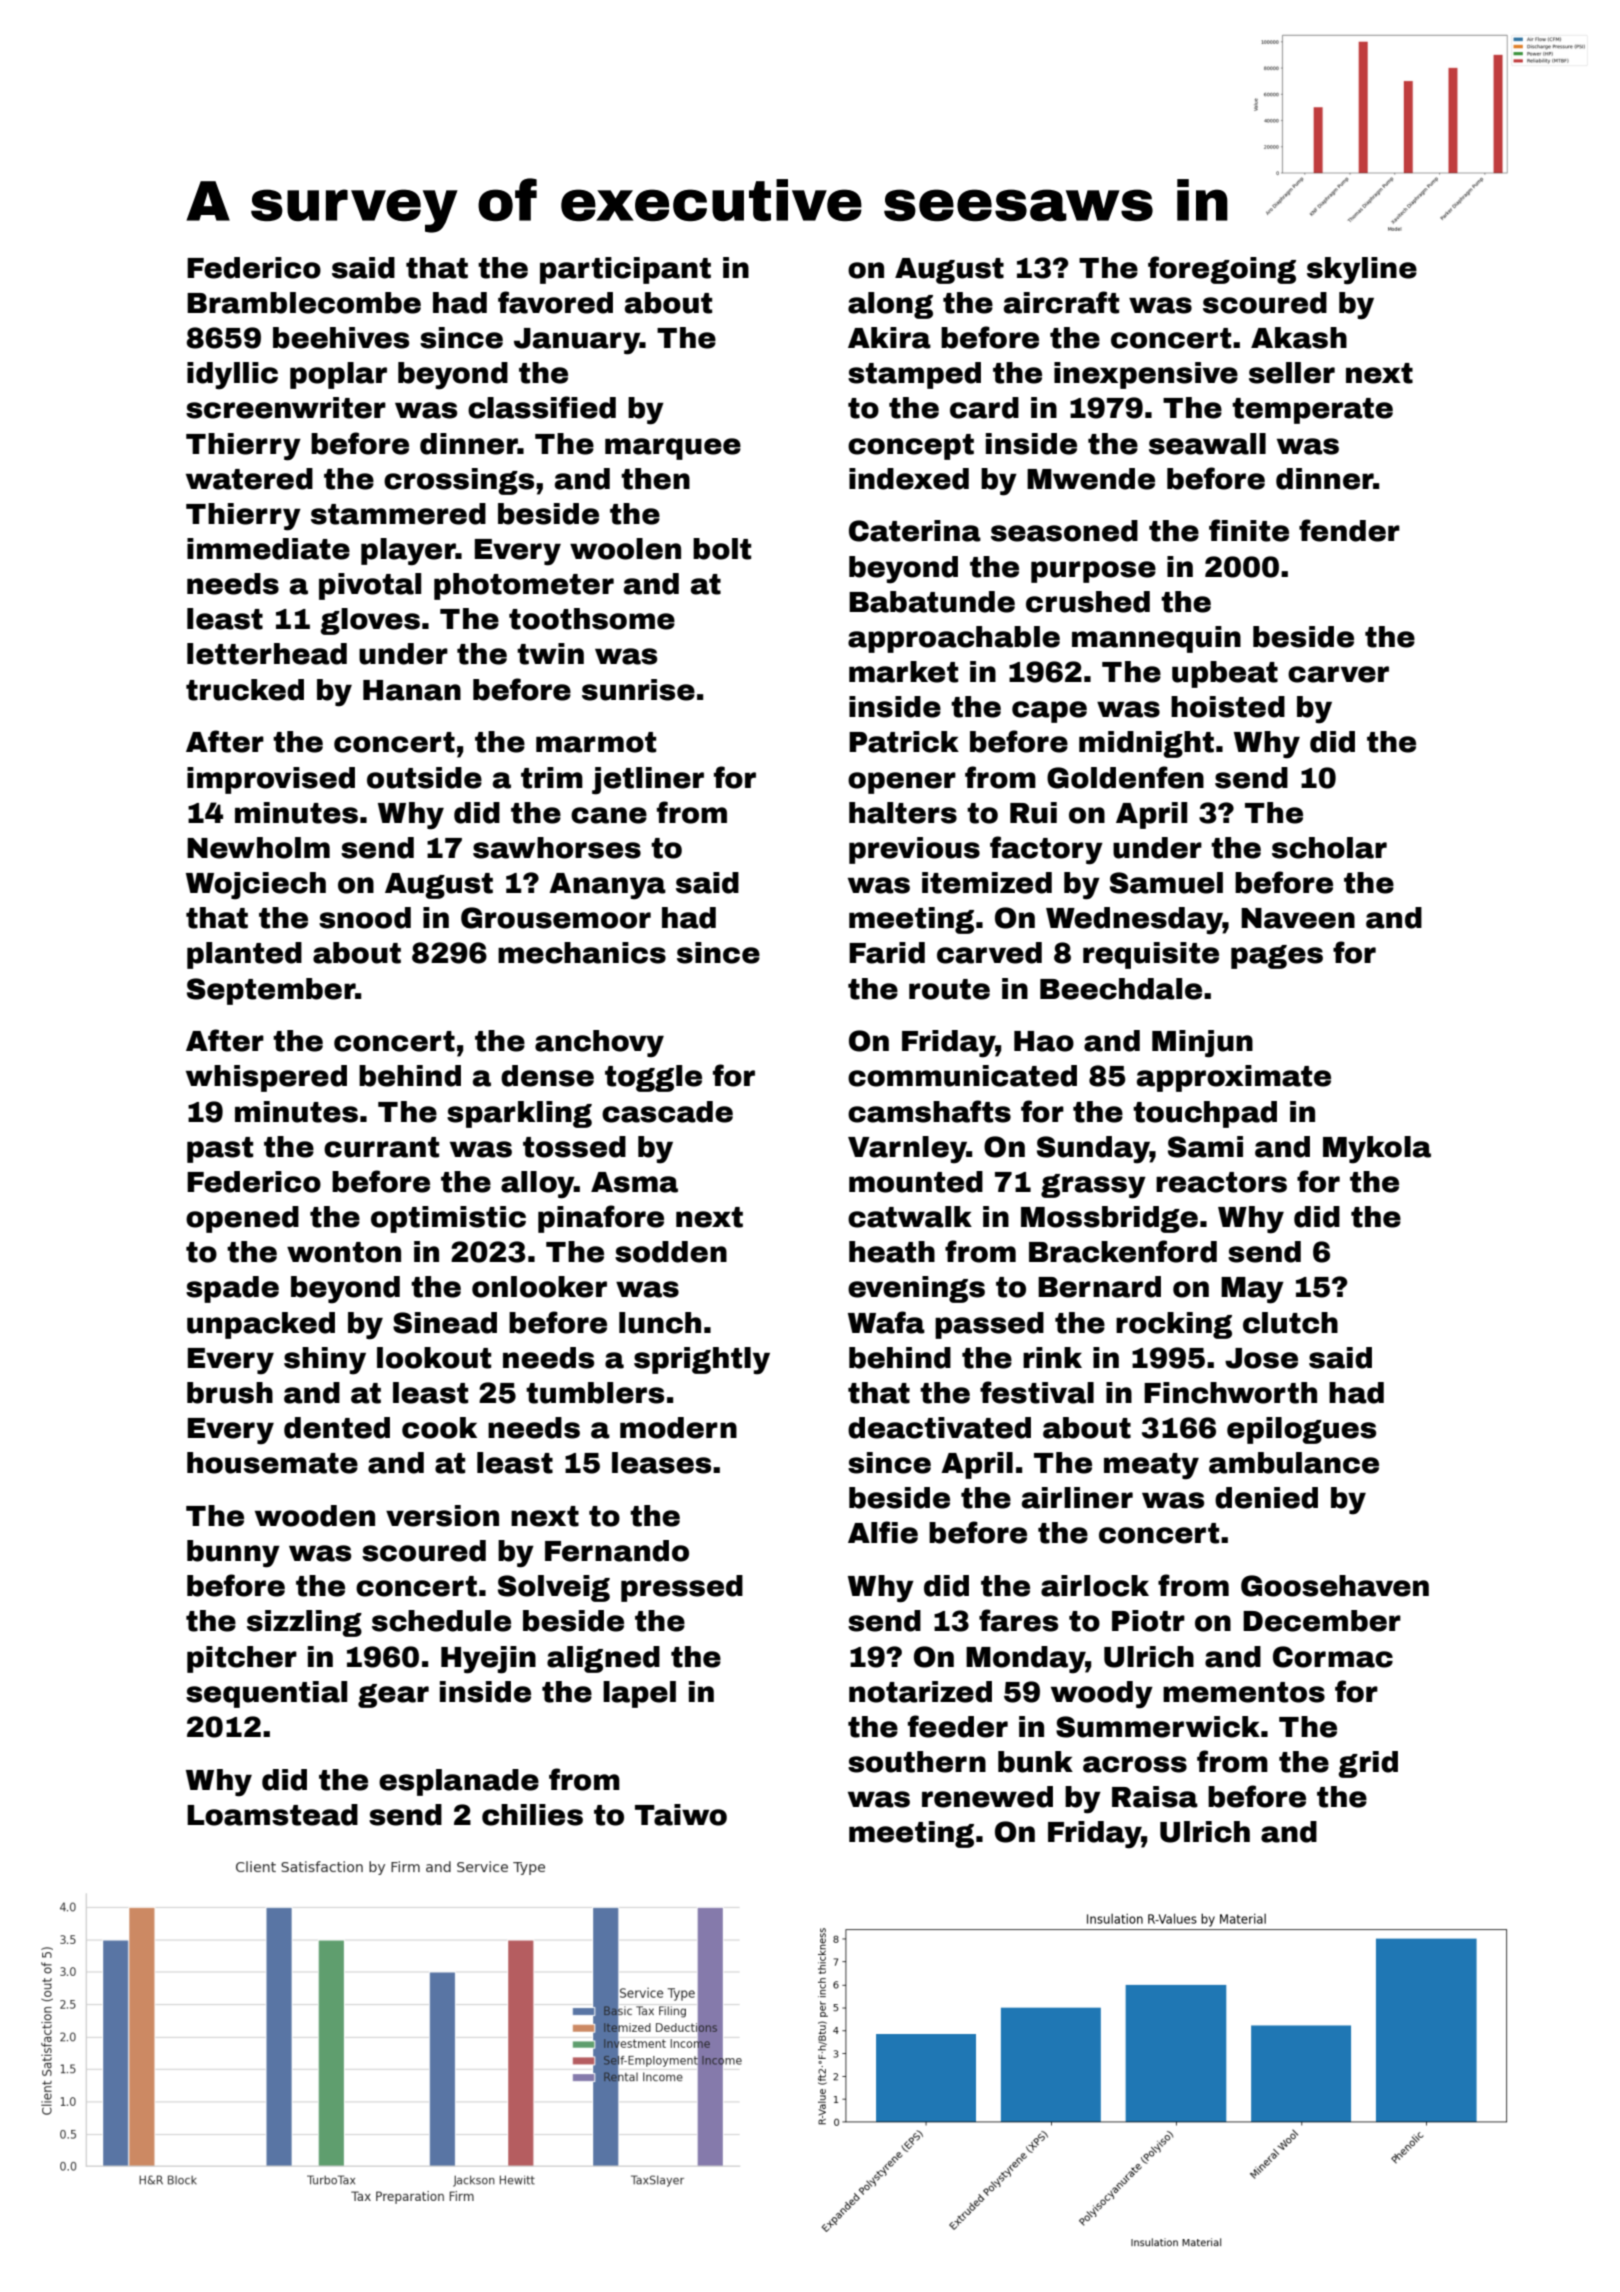 The image size is (1620, 2292). Describe the element at coordinates (592, 619) in the screenshot. I see `toothsome` at that location.
